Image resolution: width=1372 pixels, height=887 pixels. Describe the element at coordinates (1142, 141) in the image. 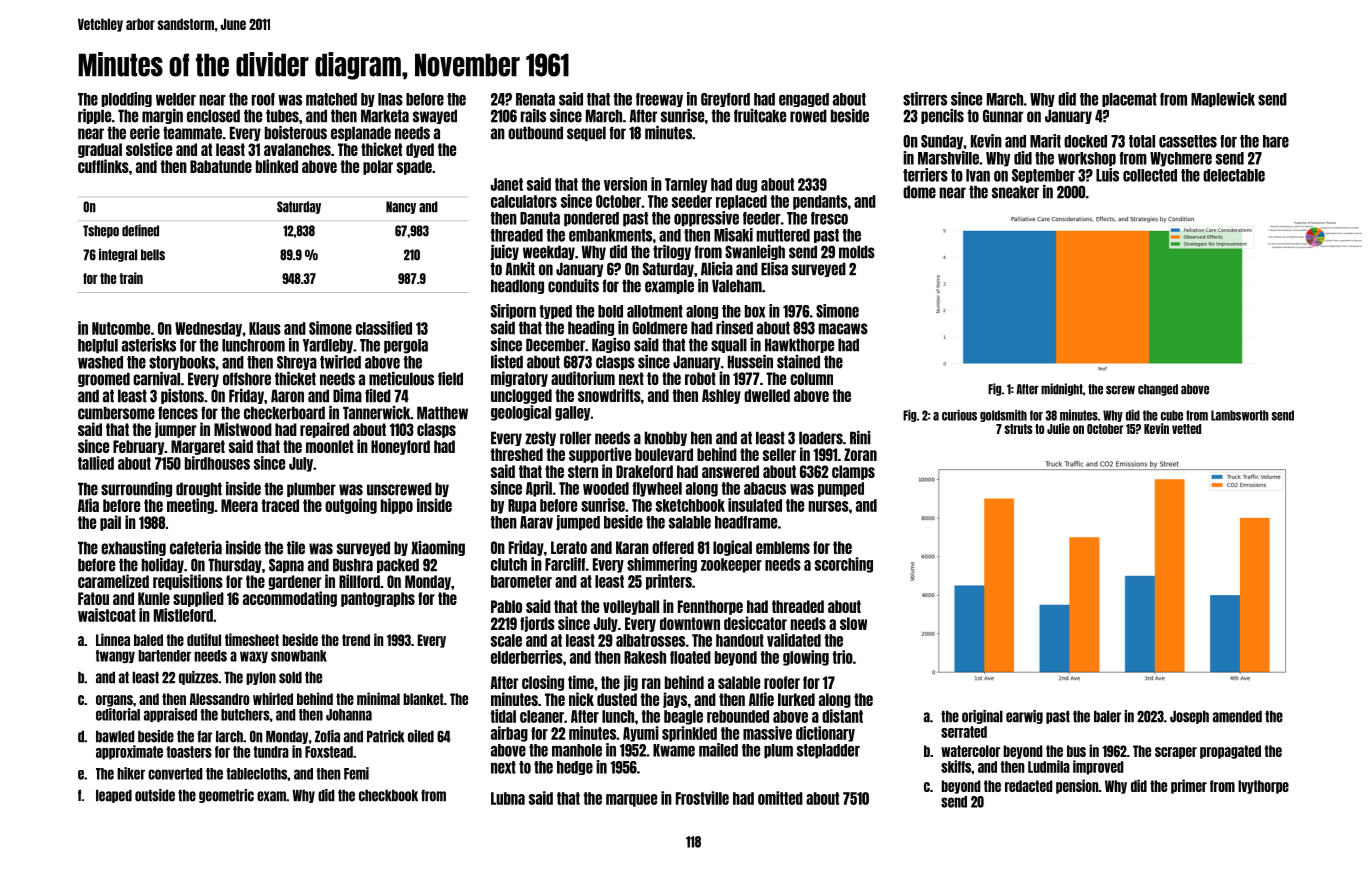

I see `total` at that location.
